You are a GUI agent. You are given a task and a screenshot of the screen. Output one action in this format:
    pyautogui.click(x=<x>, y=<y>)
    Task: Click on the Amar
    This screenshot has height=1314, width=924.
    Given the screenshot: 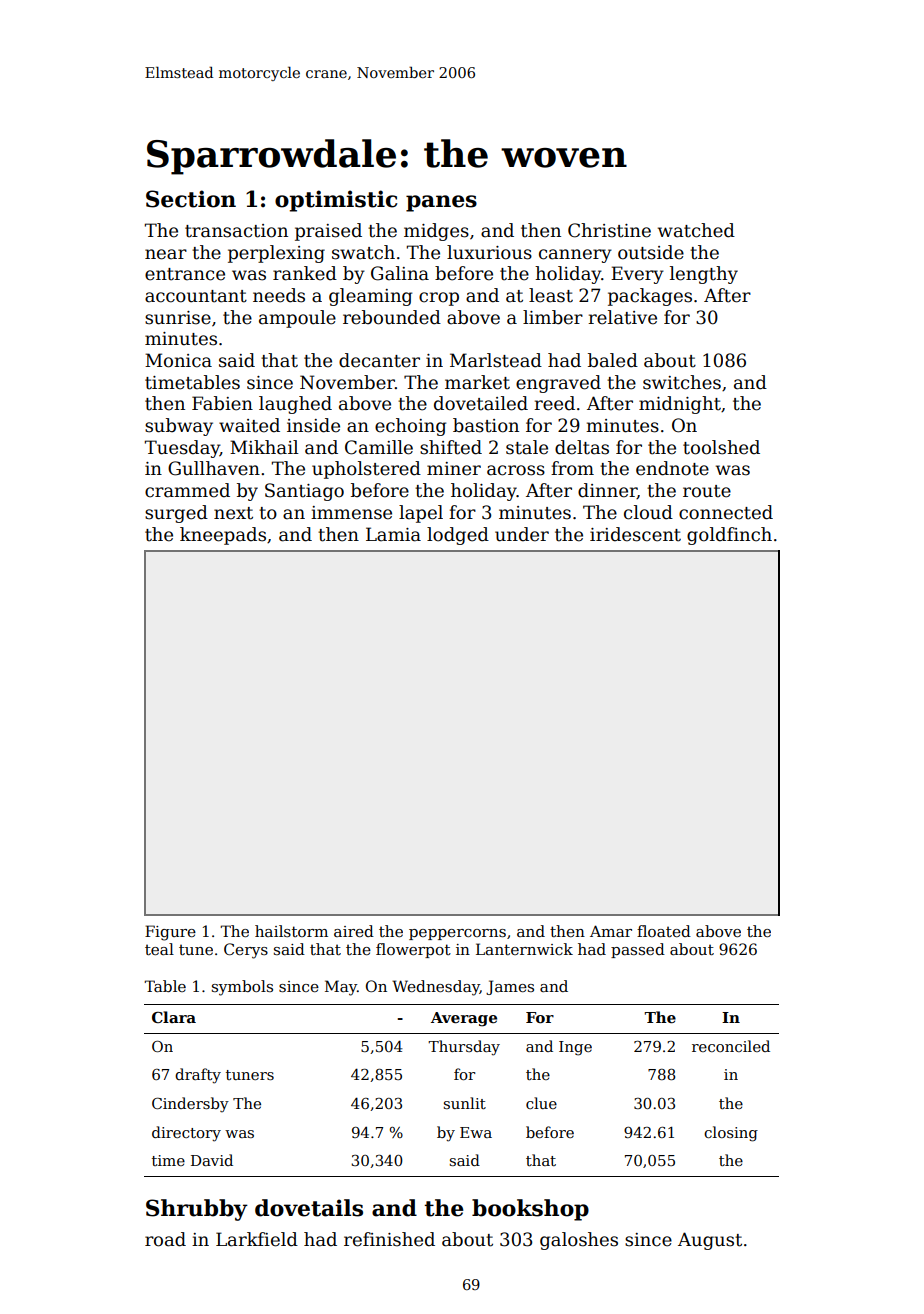 What is the action you would take?
    pyautogui.click(x=611, y=931)
